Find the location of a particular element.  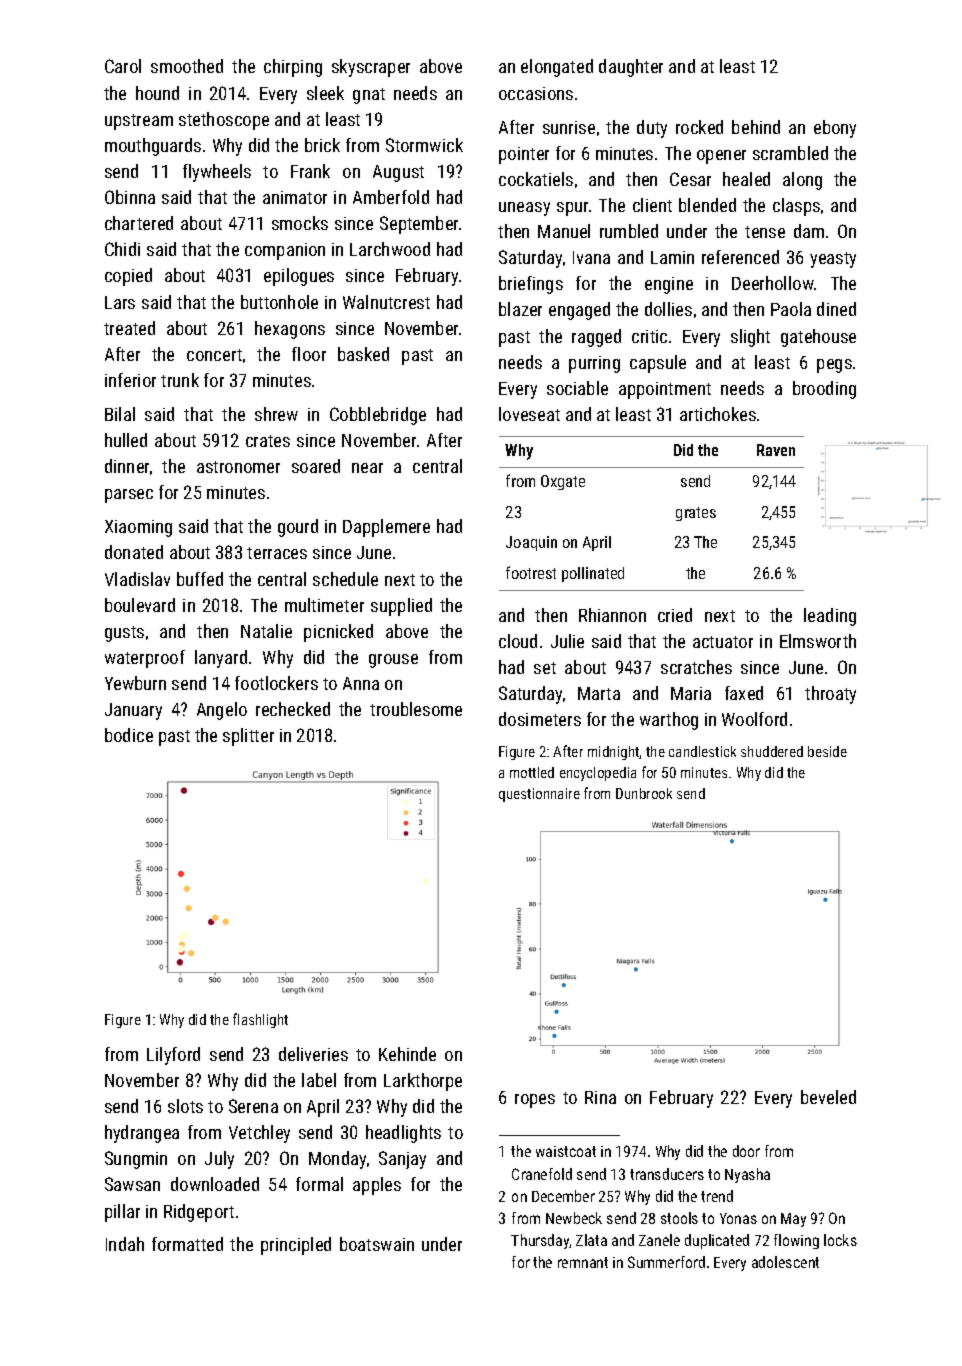

questionnaire is located at coordinates (539, 795).
